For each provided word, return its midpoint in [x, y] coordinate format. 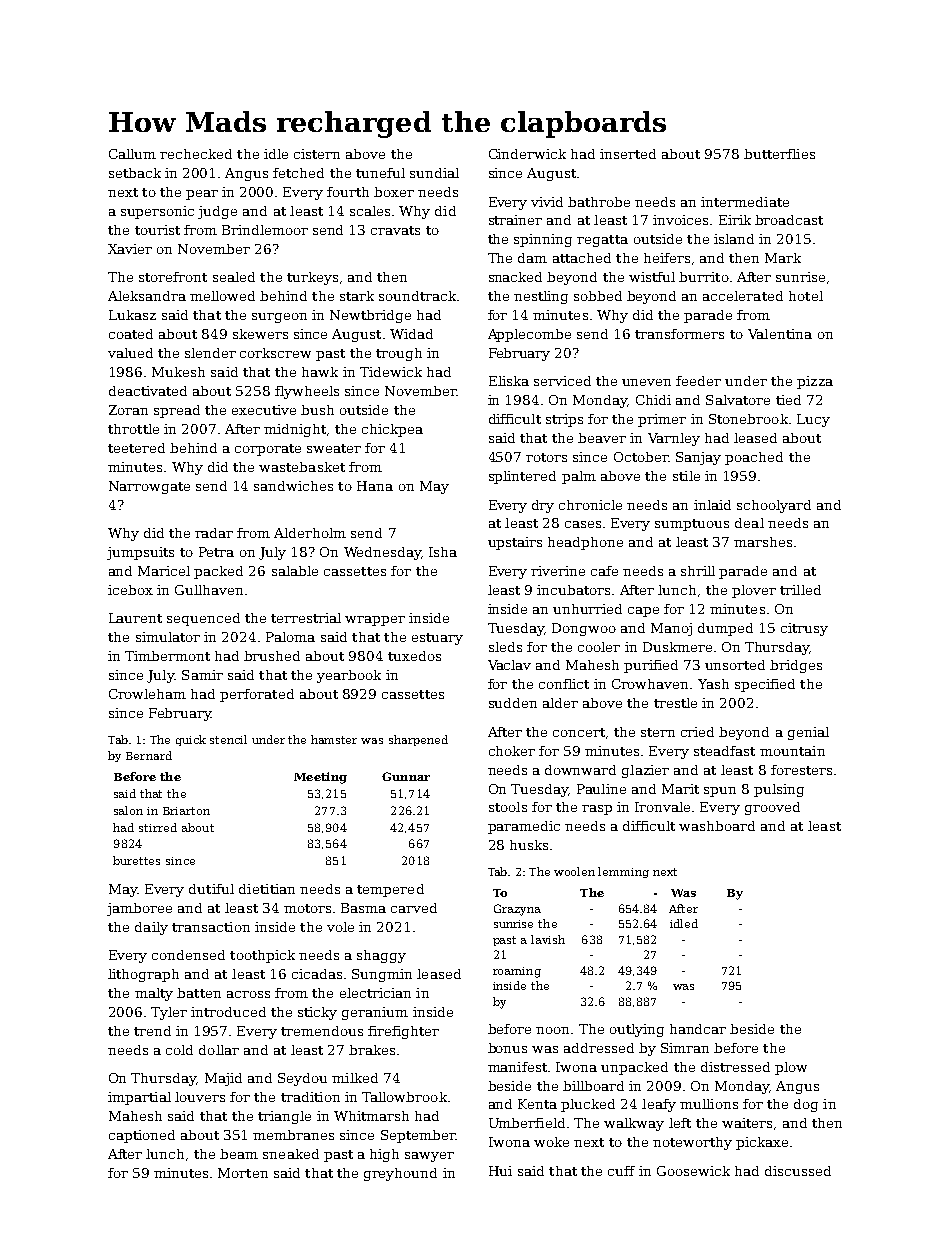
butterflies [779, 154]
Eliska [509, 381]
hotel [806, 296]
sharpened [418, 740]
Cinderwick [527, 154]
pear [202, 195]
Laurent [135, 618]
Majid [223, 1079]
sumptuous [692, 525]
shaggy [381, 956]
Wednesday [382, 553]
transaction [211, 927]
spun [720, 792]
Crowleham [147, 694]
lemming [623, 872]
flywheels [307, 392]
